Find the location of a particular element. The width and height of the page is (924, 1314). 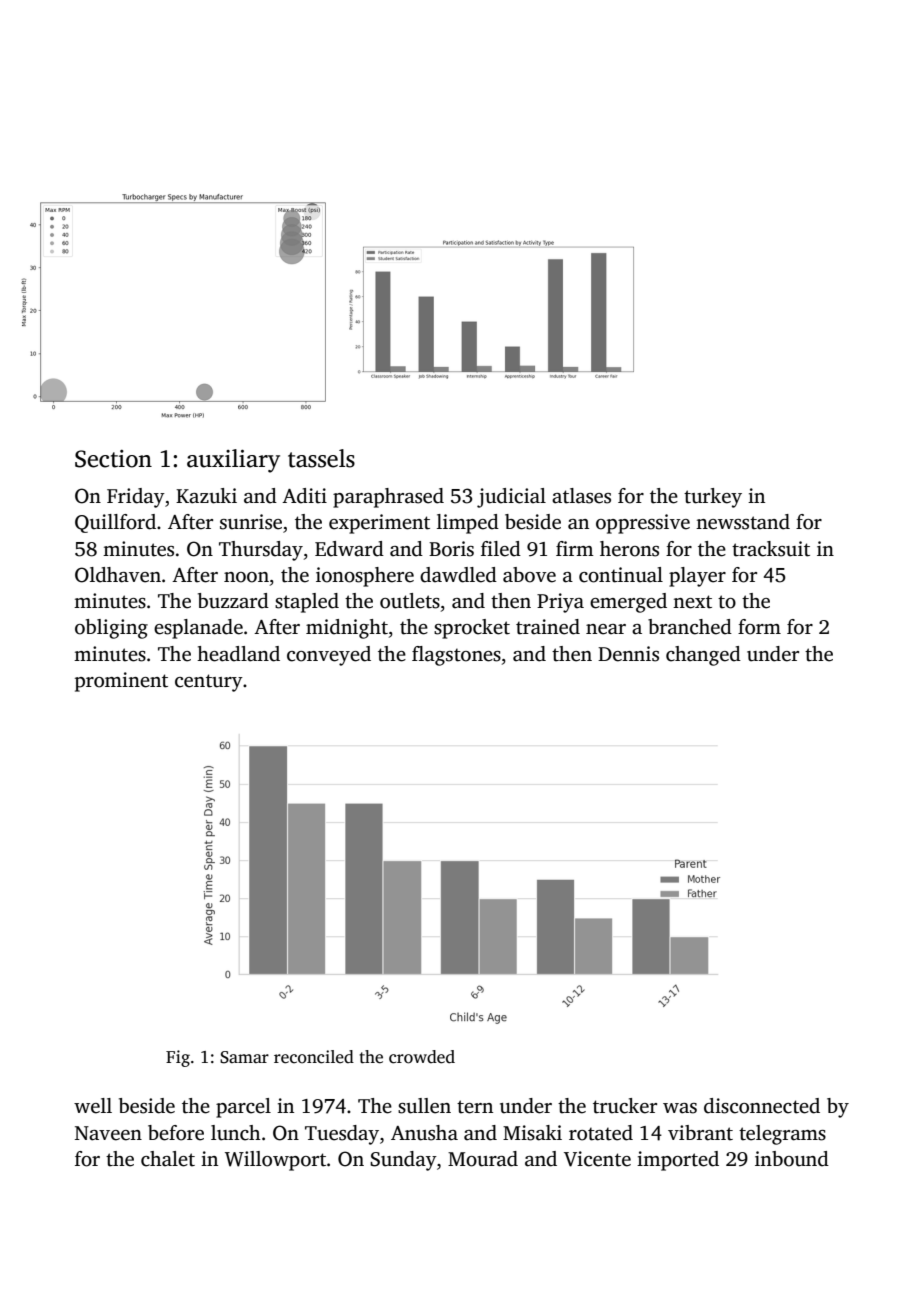

disconnected is located at coordinates (762, 1106).
